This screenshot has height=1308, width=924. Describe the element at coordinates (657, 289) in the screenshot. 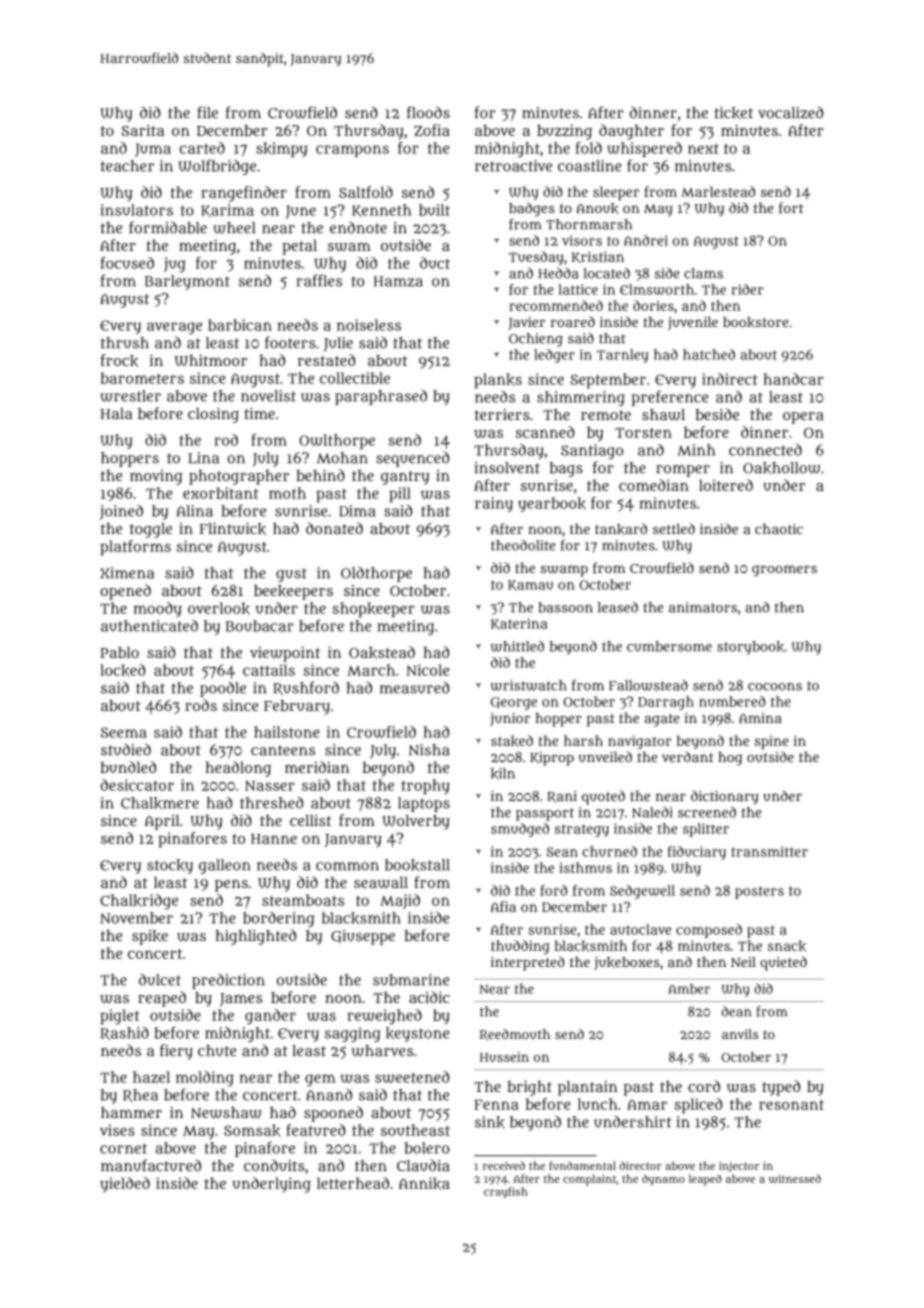

I see `Elmsworth` at that location.
